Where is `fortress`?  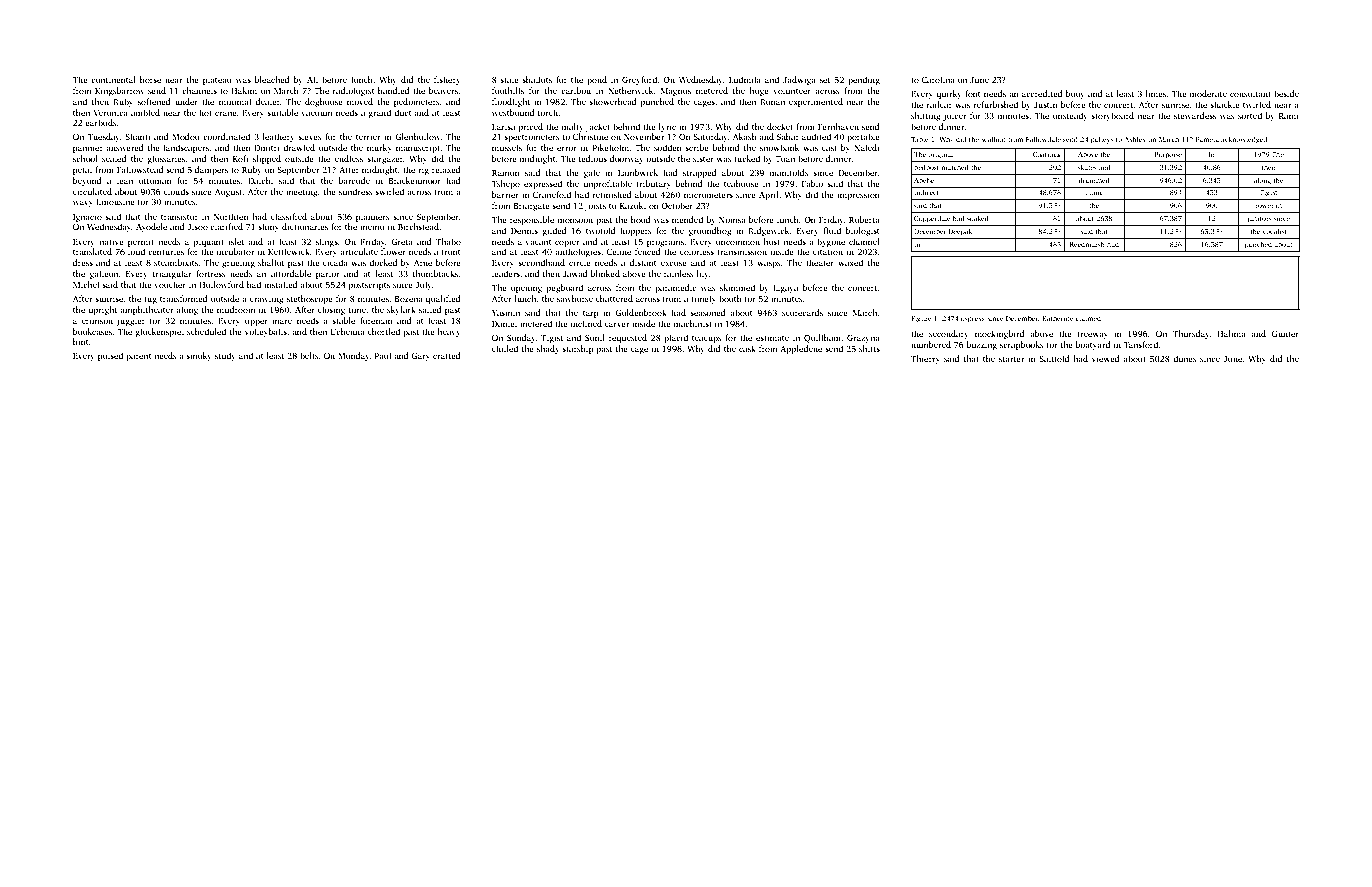
fortress is located at coordinates (211, 273).
